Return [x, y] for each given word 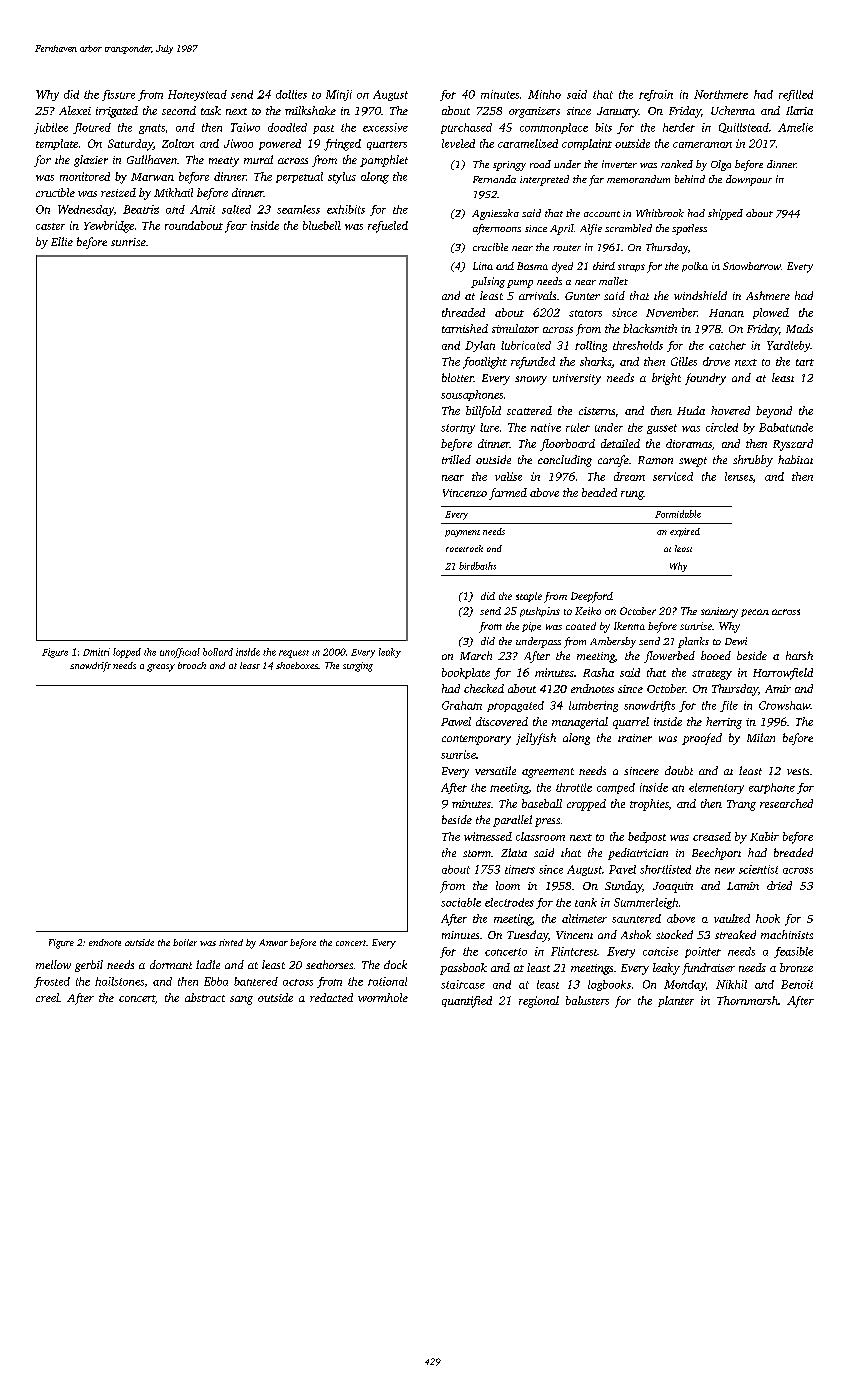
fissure [118, 95]
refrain [656, 95]
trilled [456, 459]
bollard [218, 652]
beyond [774, 412]
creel [47, 997]
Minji [339, 95]
